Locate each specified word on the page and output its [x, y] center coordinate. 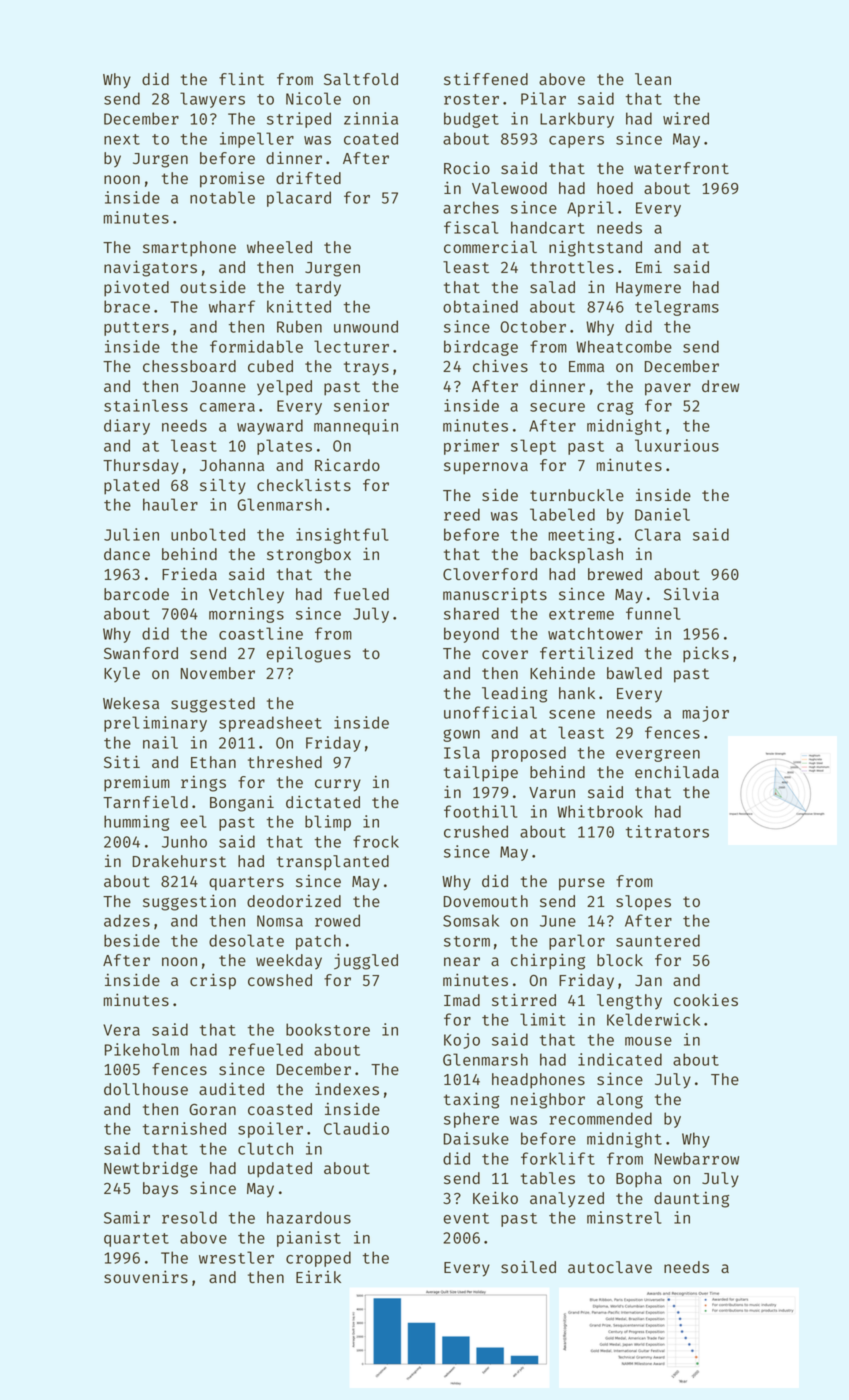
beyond [471, 635]
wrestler [236, 1257]
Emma [586, 366]
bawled [634, 673]
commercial [490, 246]
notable [222, 197]
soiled [528, 1266]
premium [137, 783]
